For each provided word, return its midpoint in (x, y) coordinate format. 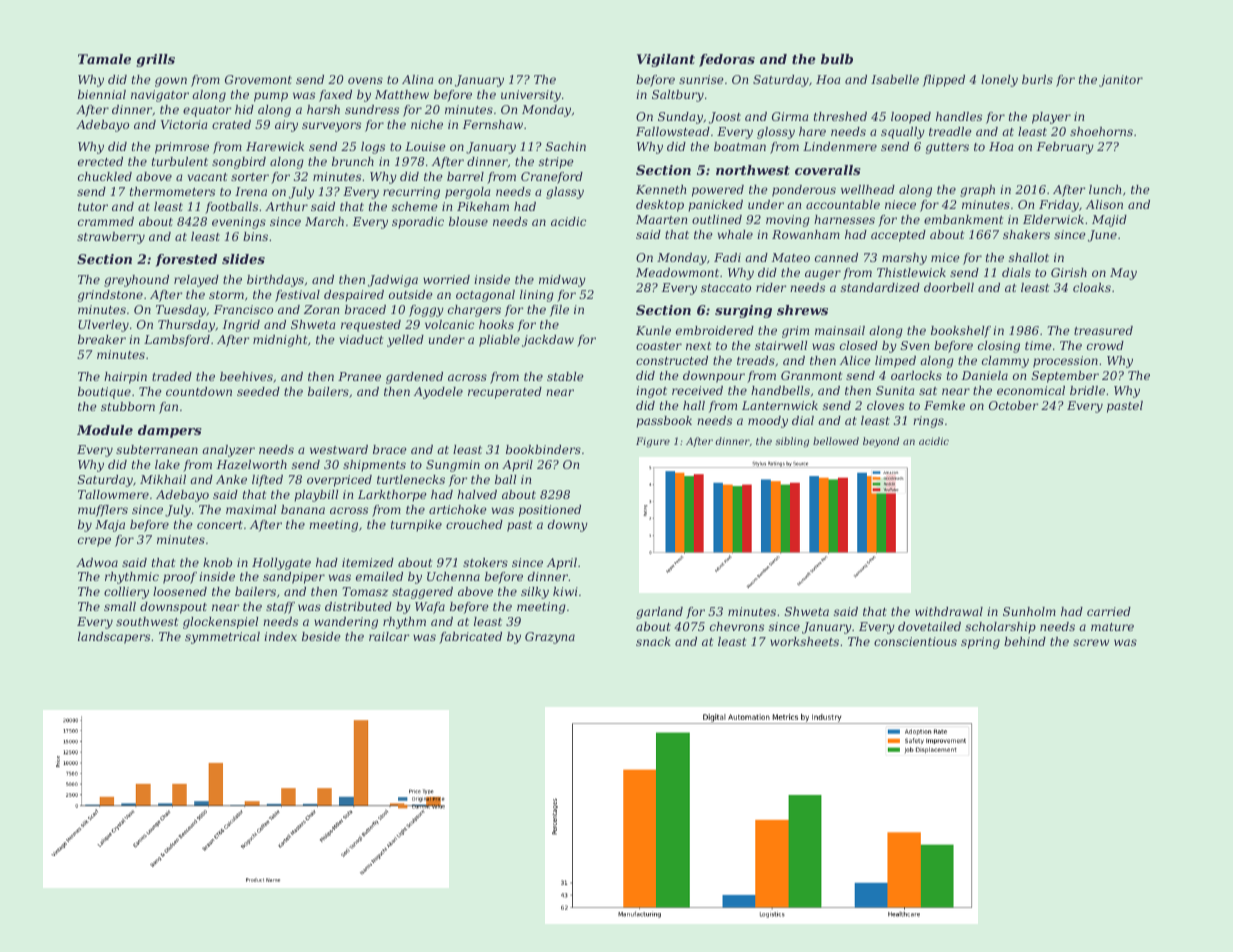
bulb (837, 59)
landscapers (114, 638)
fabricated (470, 638)
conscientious (915, 641)
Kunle (653, 330)
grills (155, 60)
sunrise (701, 79)
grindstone (110, 296)
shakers (1026, 234)
